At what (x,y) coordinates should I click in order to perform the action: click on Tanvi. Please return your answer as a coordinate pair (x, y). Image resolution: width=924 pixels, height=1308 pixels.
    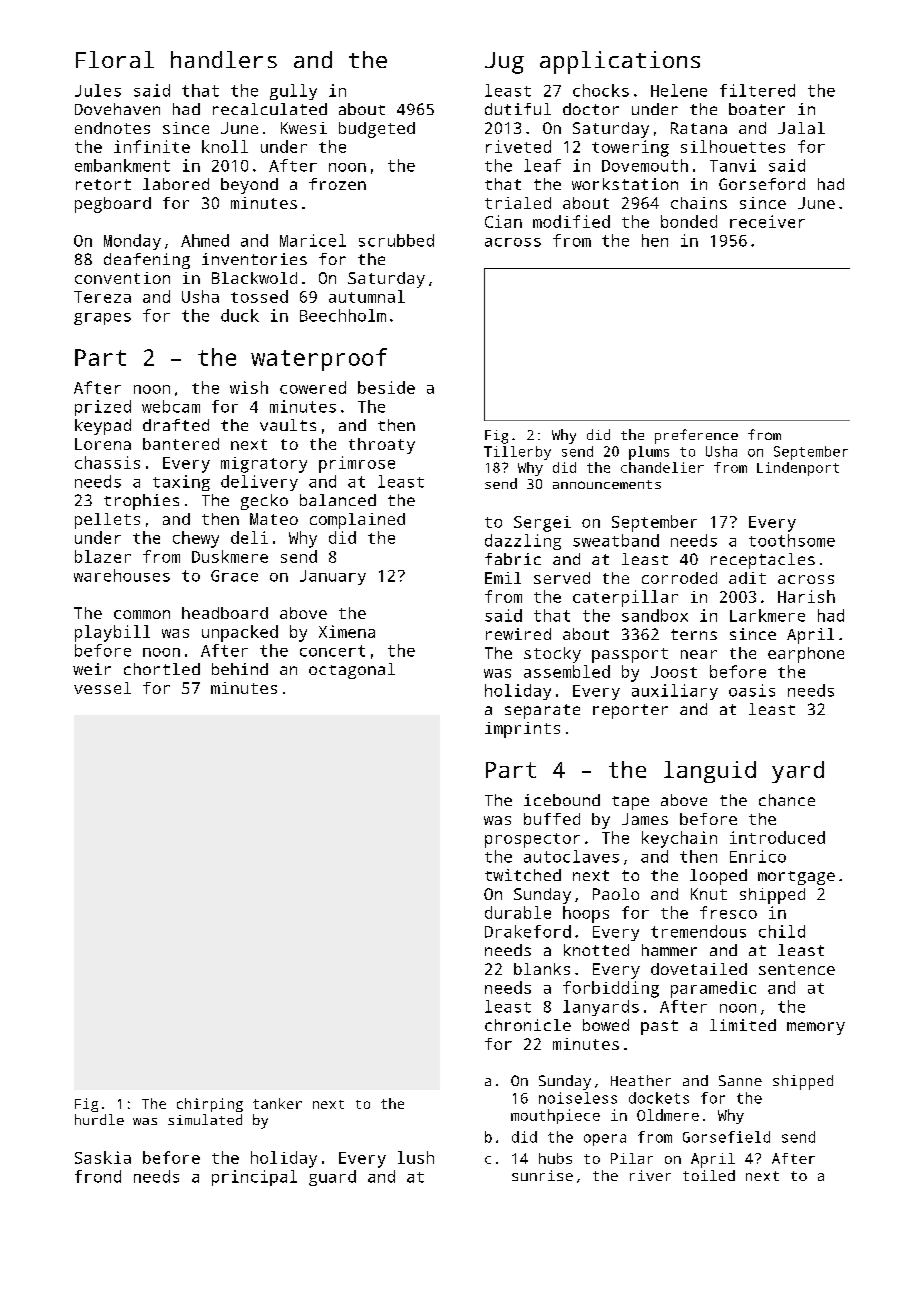
    Looking at the image, I should click on (733, 165).
